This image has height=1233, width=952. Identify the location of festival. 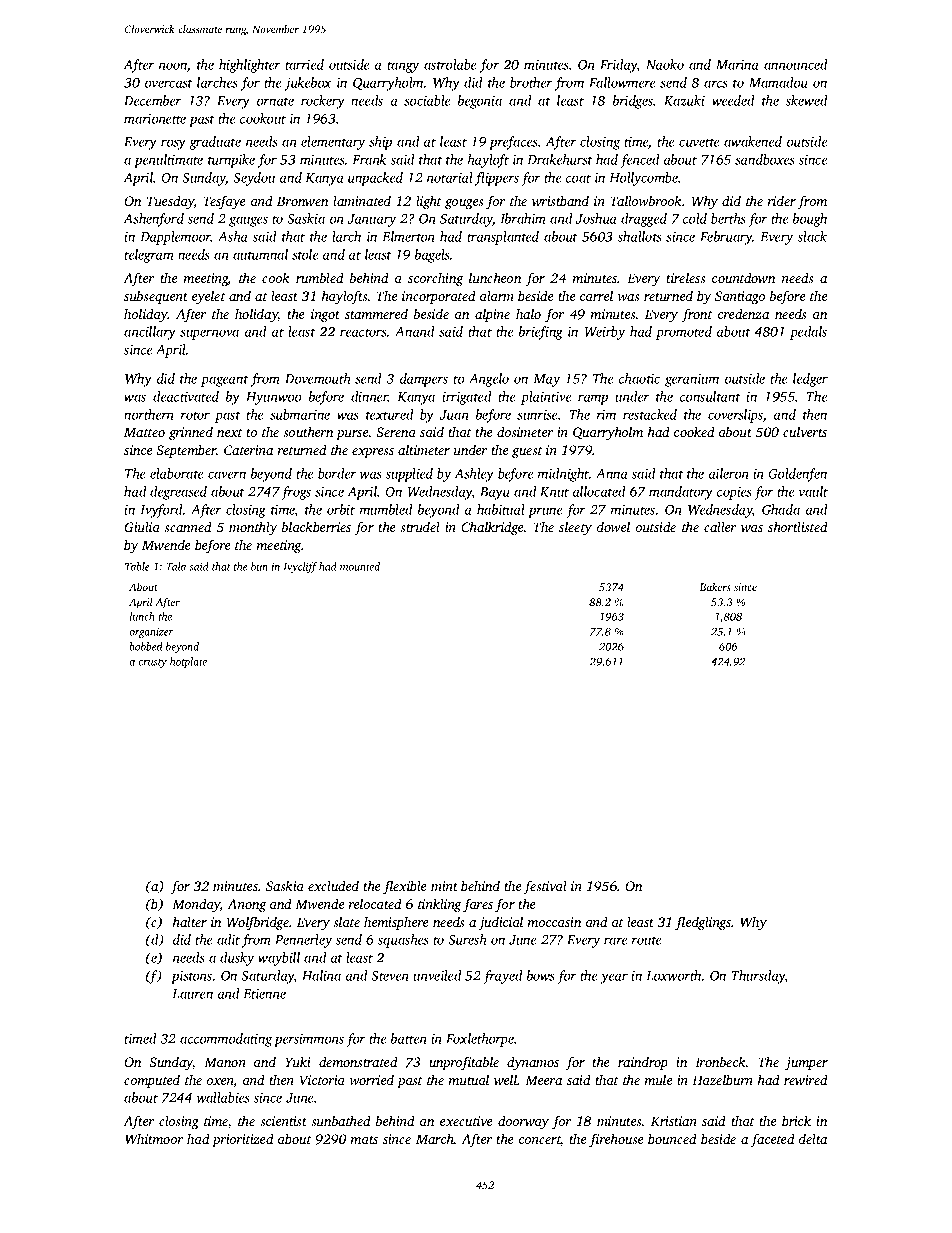
(545, 887).
